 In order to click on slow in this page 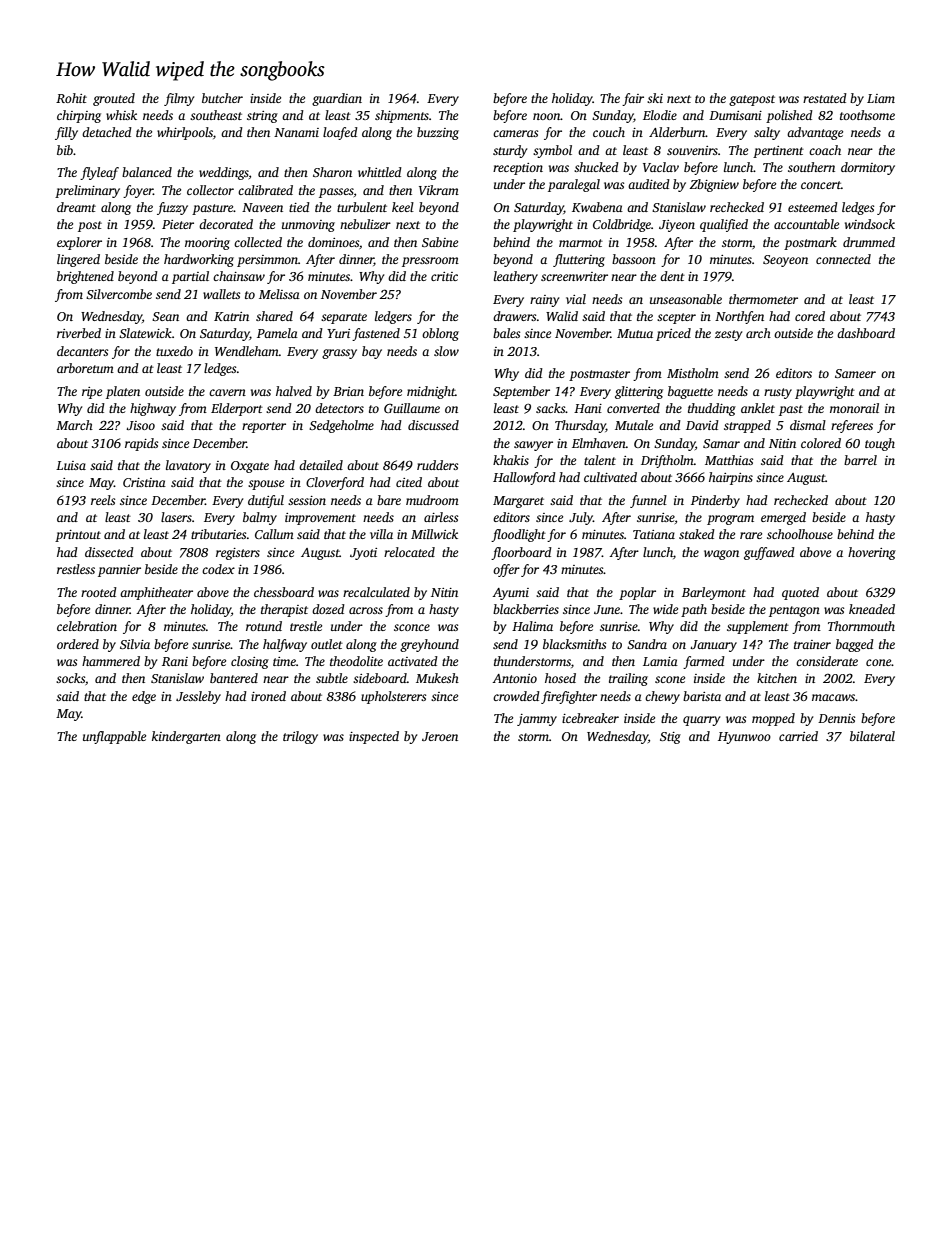, I will do `click(446, 351)`.
